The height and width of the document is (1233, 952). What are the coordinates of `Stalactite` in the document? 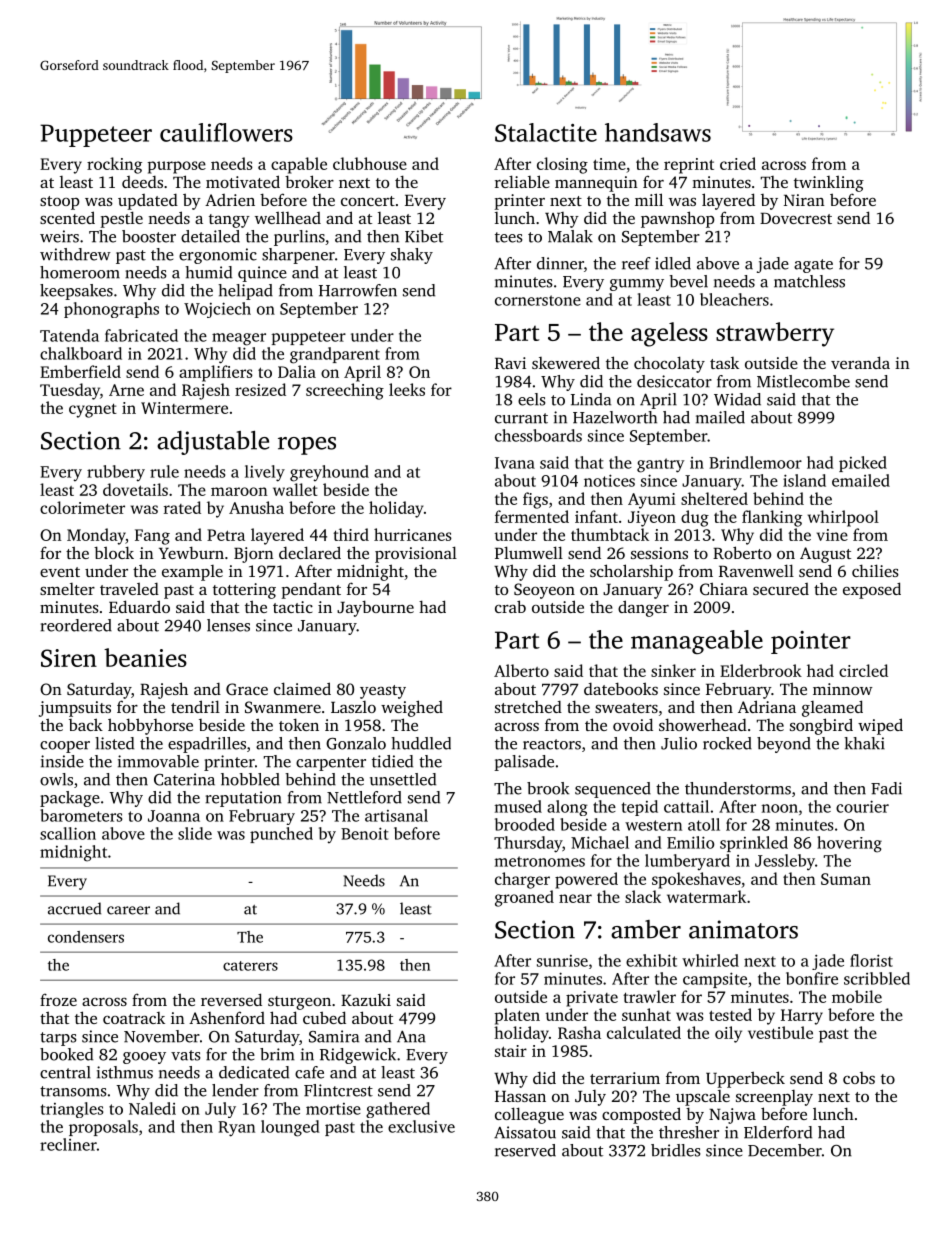 It's located at (546, 132).
